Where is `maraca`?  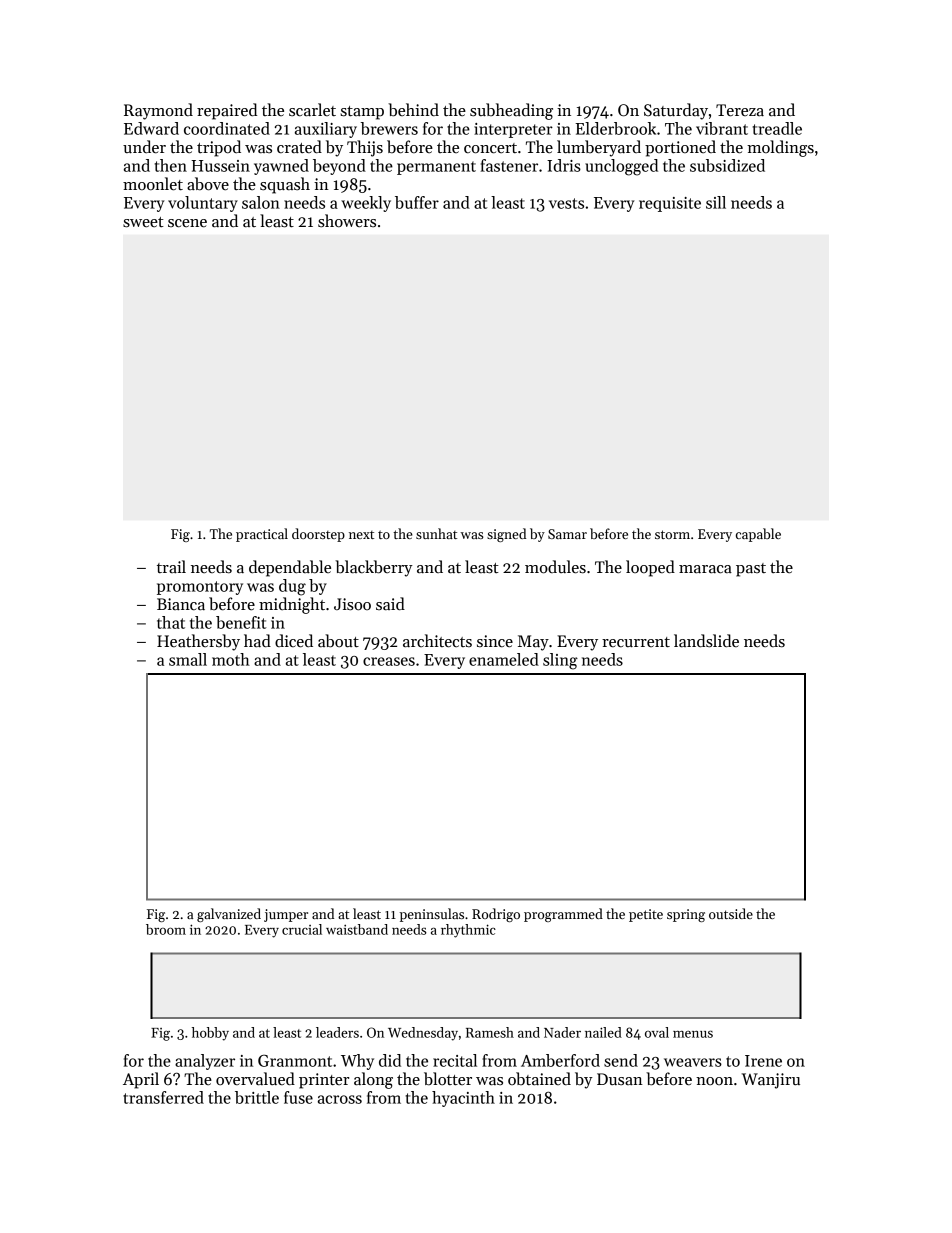
maraca is located at coordinates (705, 569).
